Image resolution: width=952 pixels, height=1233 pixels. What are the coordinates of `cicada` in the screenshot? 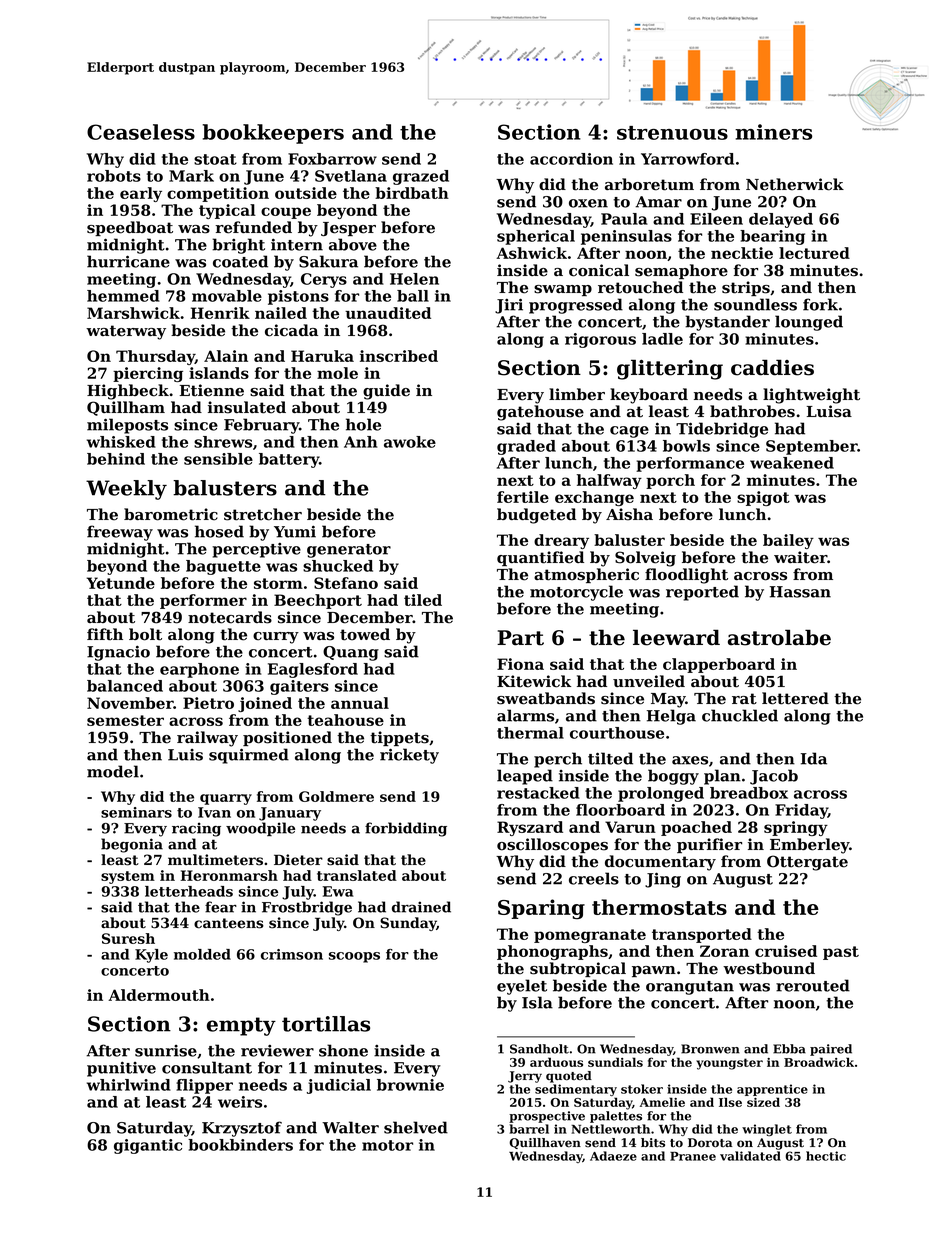 It's located at (291, 330).
